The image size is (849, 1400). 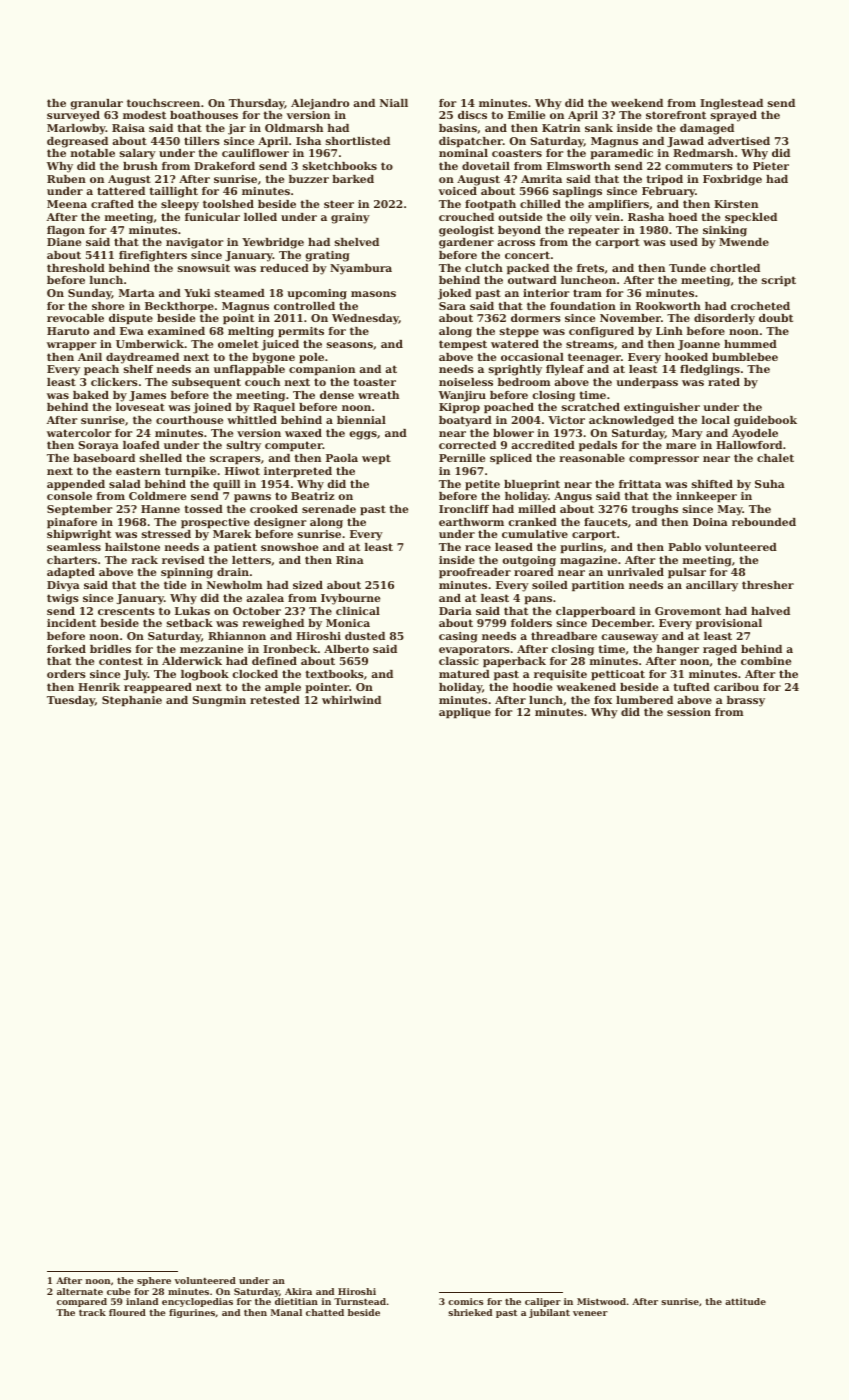 I want to click on threshold, so click(x=76, y=268).
